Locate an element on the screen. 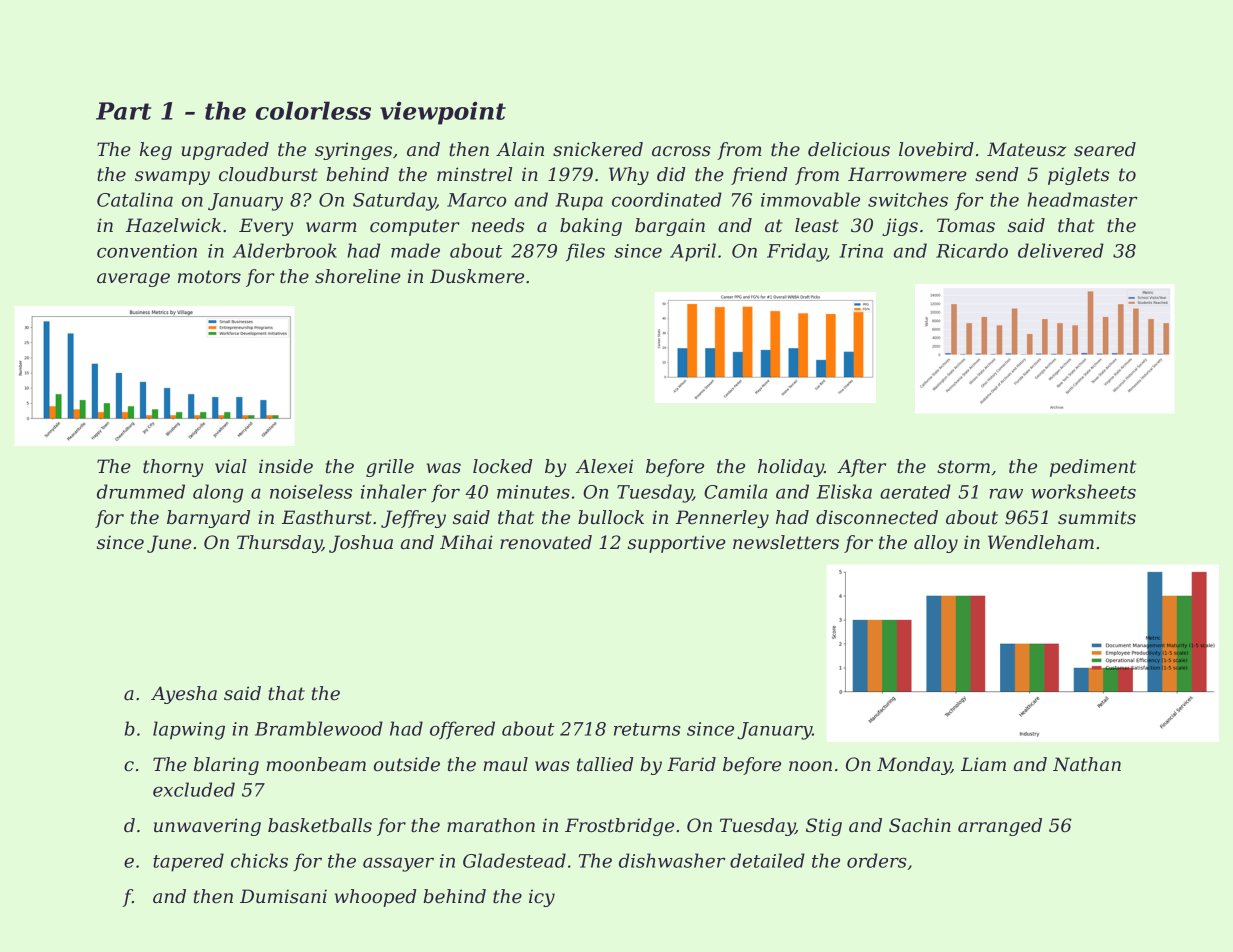 Image resolution: width=1233 pixels, height=952 pixels. tapered is located at coordinates (188, 862).
